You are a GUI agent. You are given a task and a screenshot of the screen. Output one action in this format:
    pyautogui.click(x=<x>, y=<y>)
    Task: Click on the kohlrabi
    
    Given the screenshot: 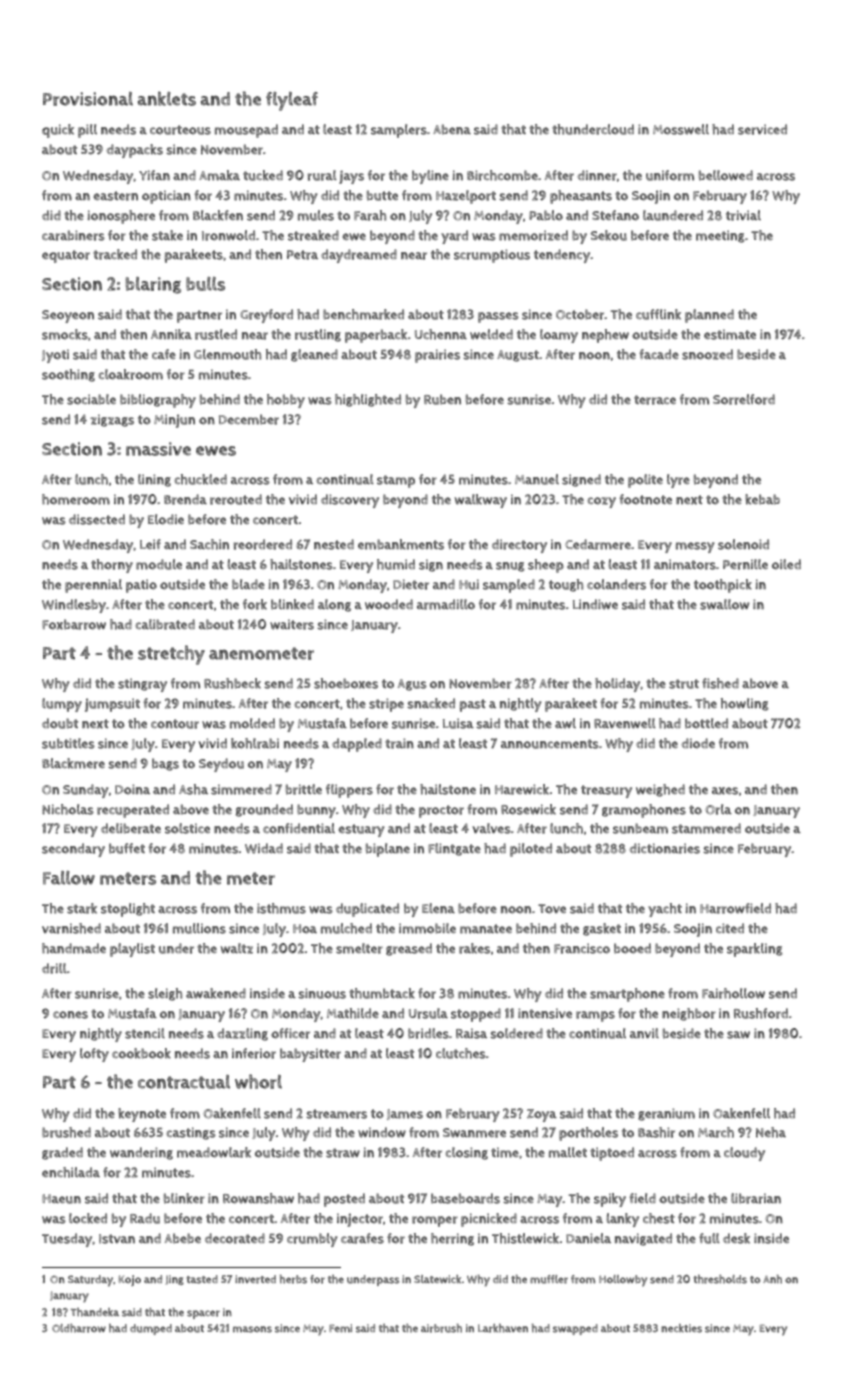 What is the action you would take?
    pyautogui.click(x=255, y=743)
